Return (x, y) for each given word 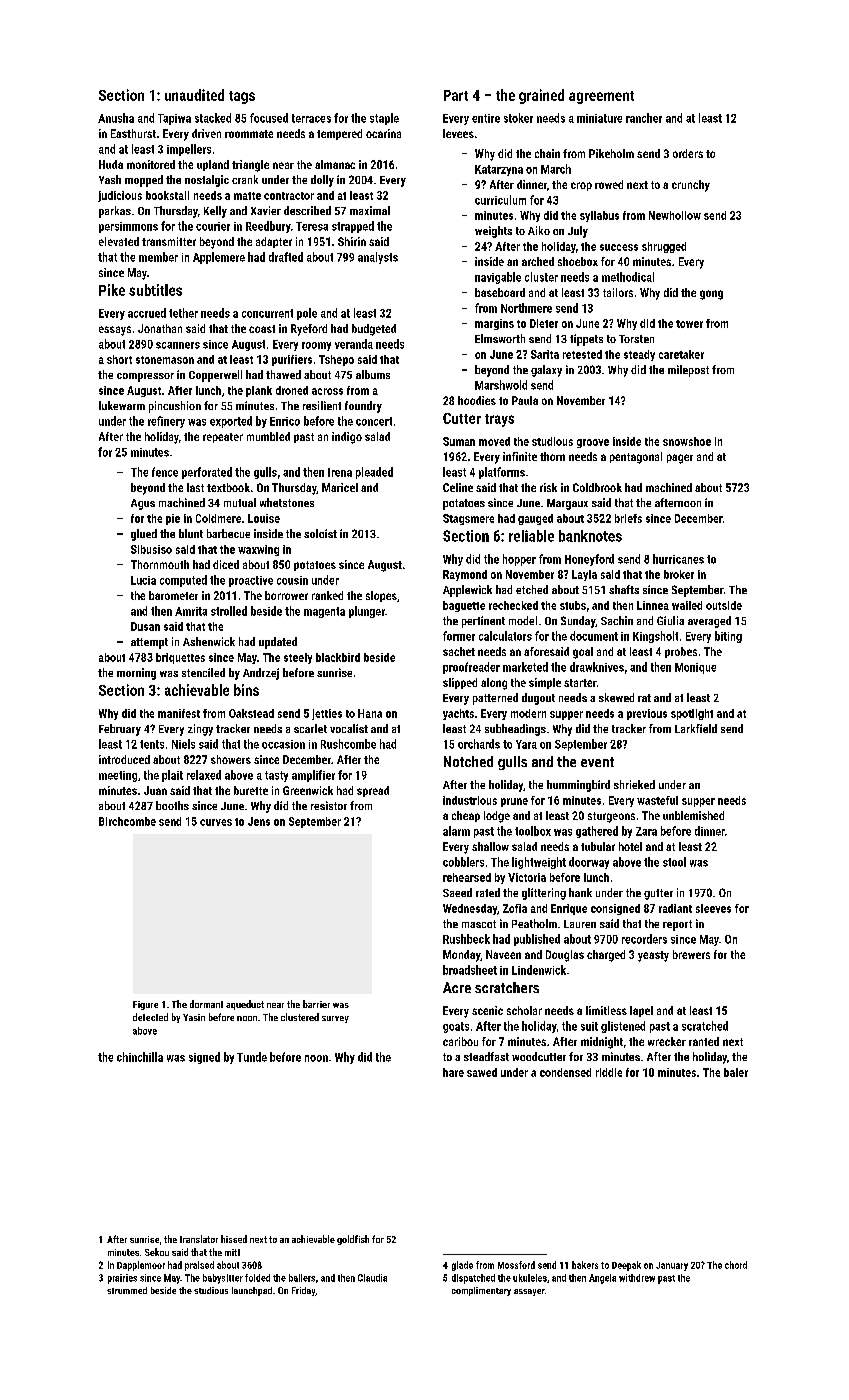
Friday (303, 1291)
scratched (705, 1026)
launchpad (252, 1291)
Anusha (116, 118)
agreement (601, 97)
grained (541, 96)
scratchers (507, 987)
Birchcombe (127, 821)
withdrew (637, 1278)
